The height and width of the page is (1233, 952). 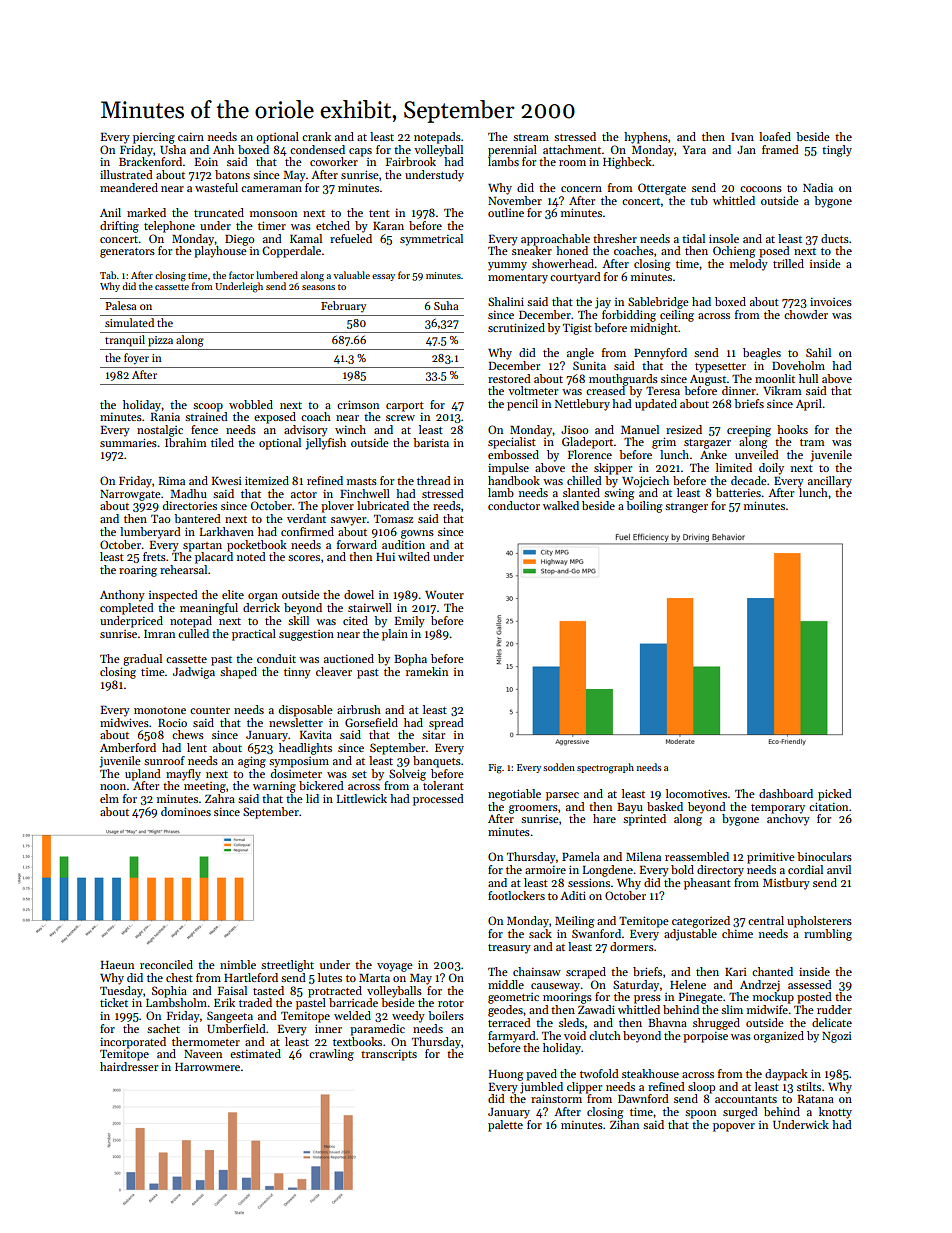 I want to click on incorporated, so click(x=133, y=1043).
